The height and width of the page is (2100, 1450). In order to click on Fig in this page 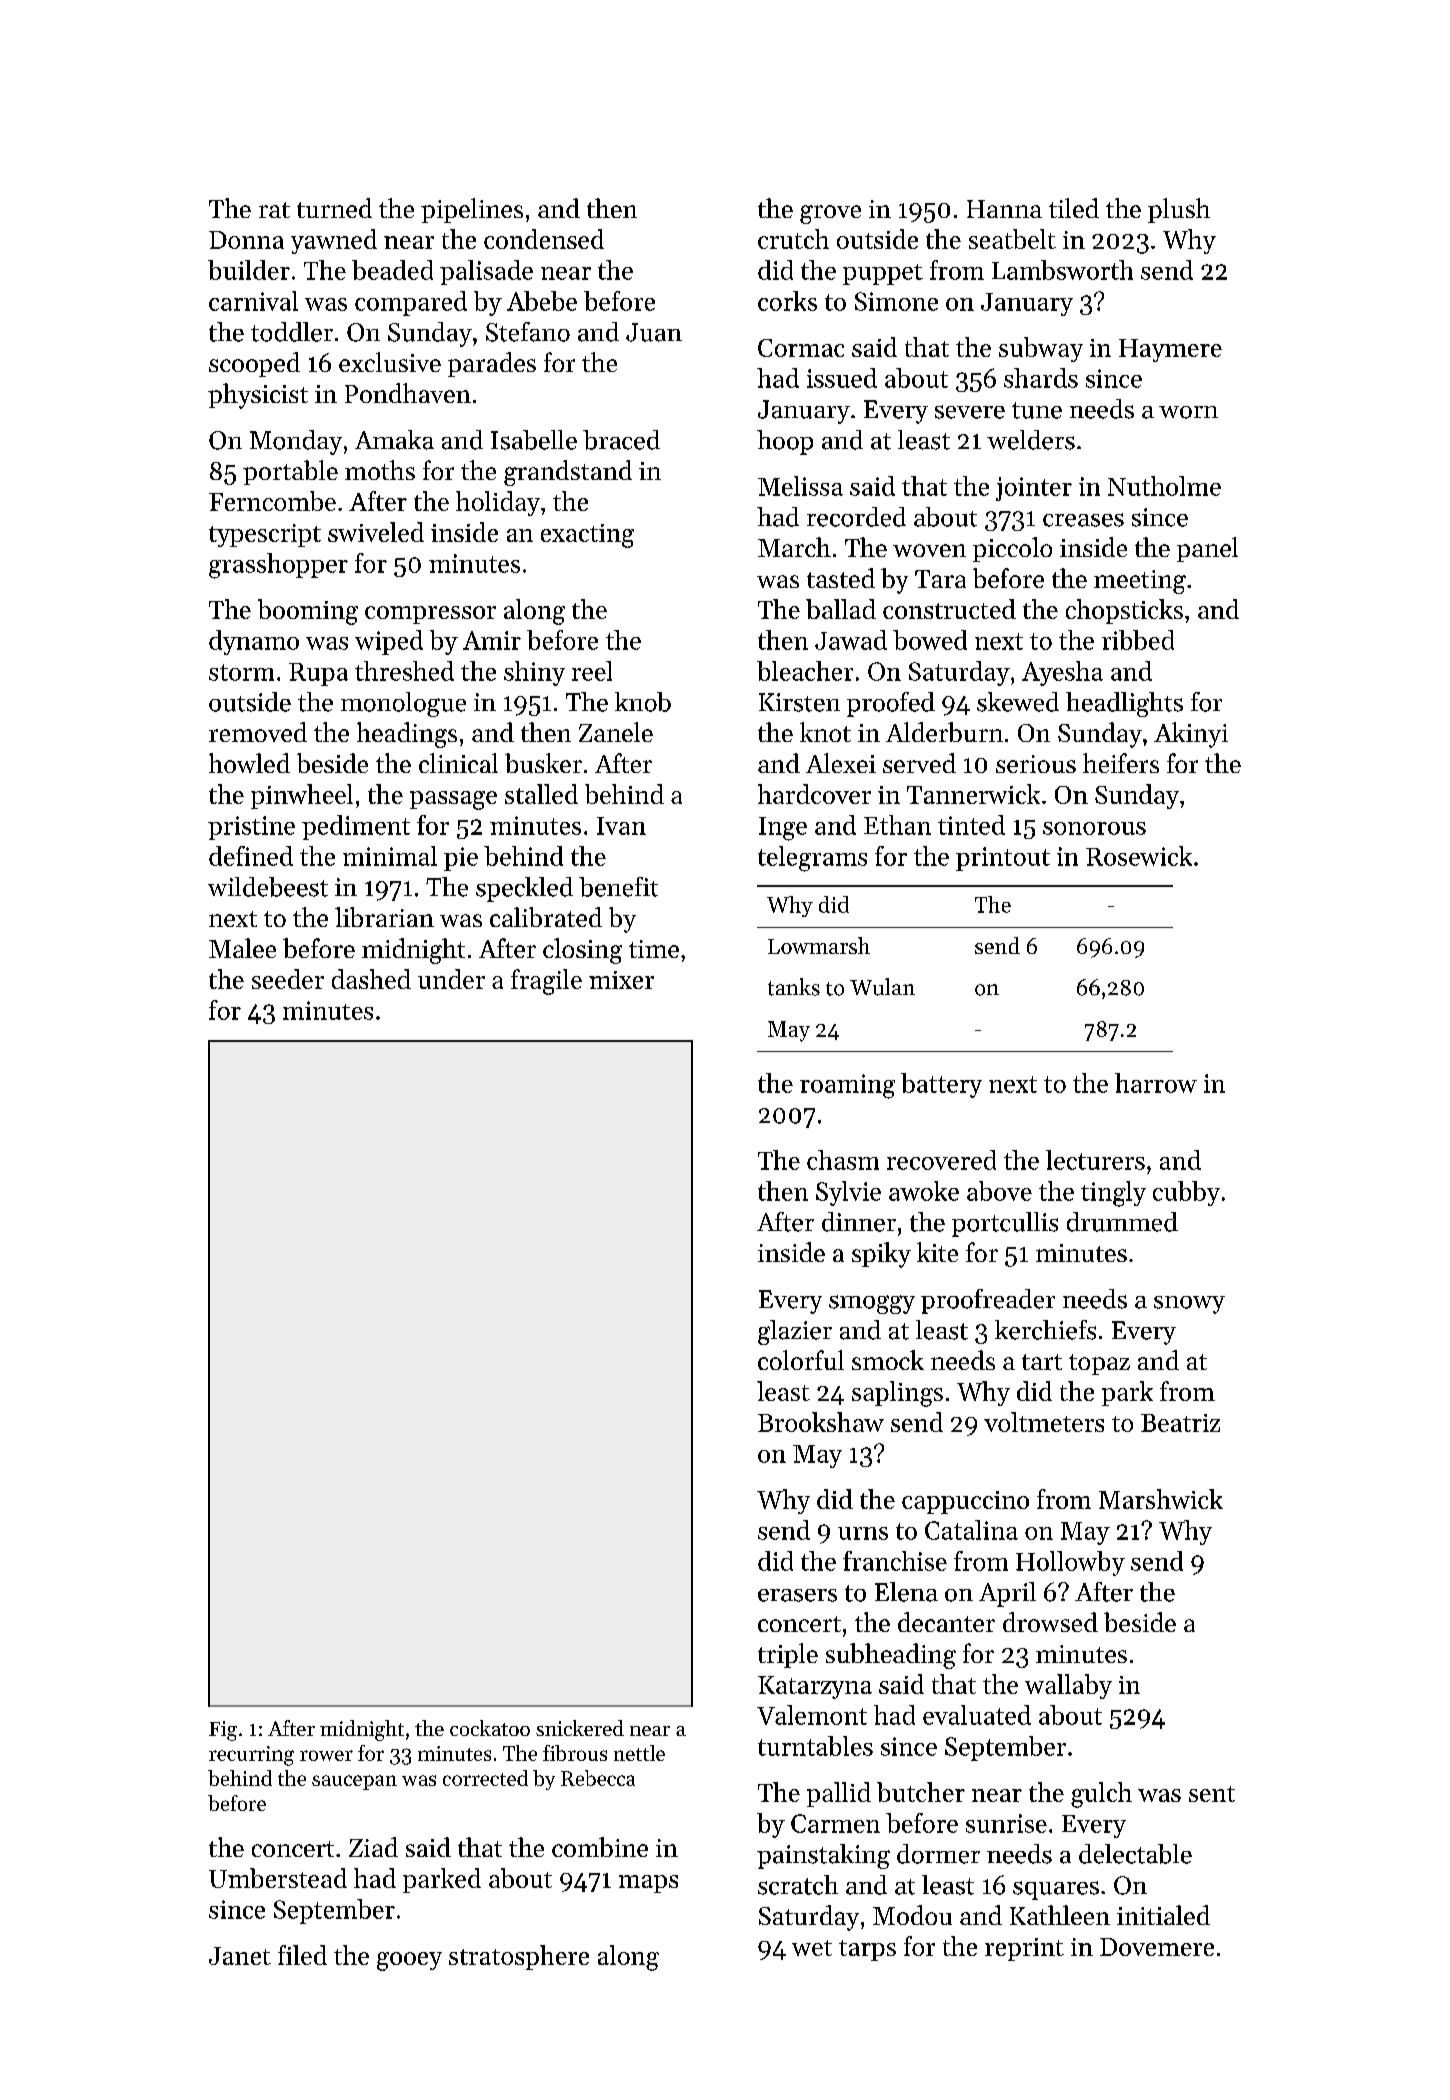, I will do `click(223, 1731)`.
